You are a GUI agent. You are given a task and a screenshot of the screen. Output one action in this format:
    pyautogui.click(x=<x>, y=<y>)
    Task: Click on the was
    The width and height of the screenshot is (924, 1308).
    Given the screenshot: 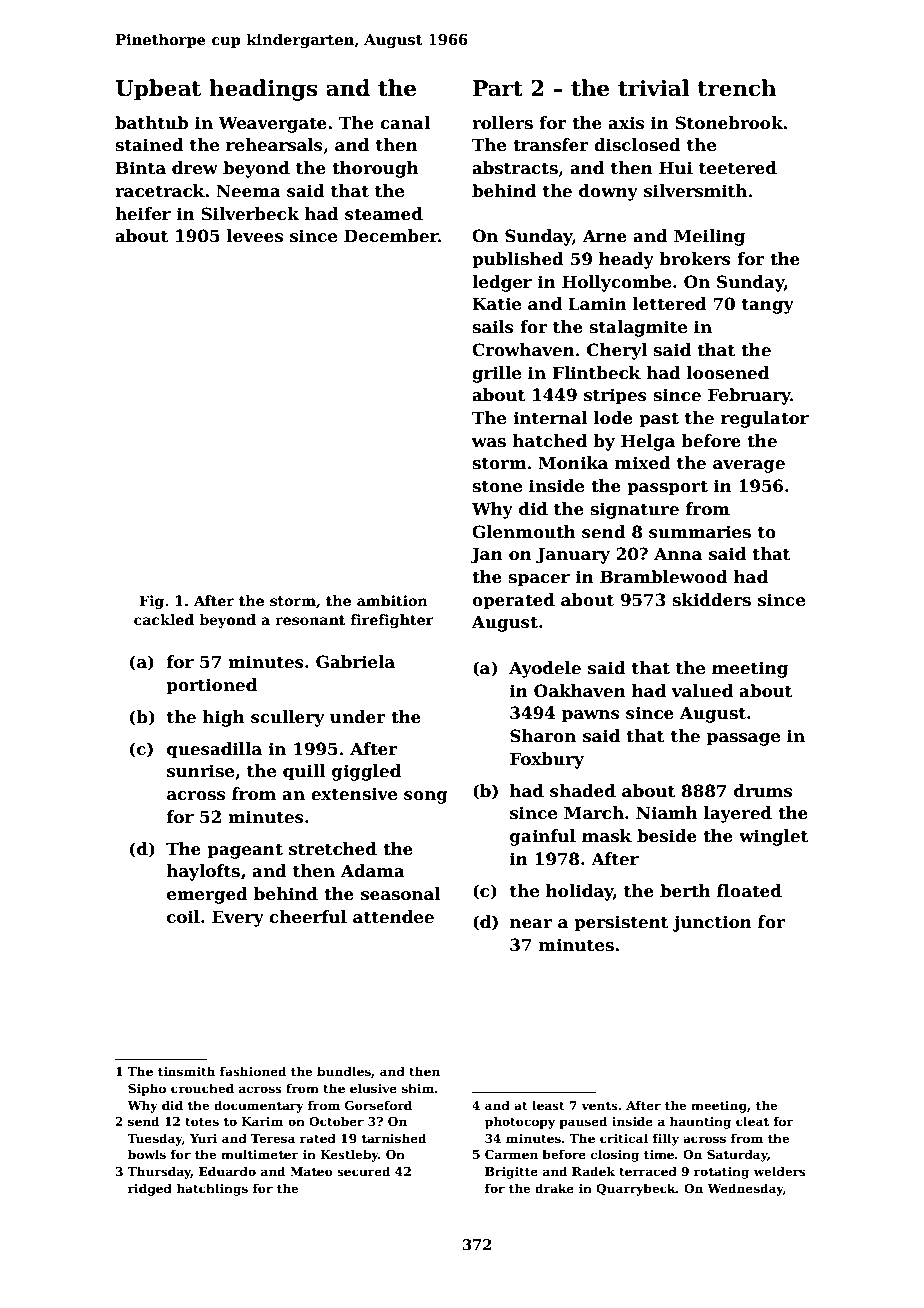 What is the action you would take?
    pyautogui.click(x=489, y=443)
